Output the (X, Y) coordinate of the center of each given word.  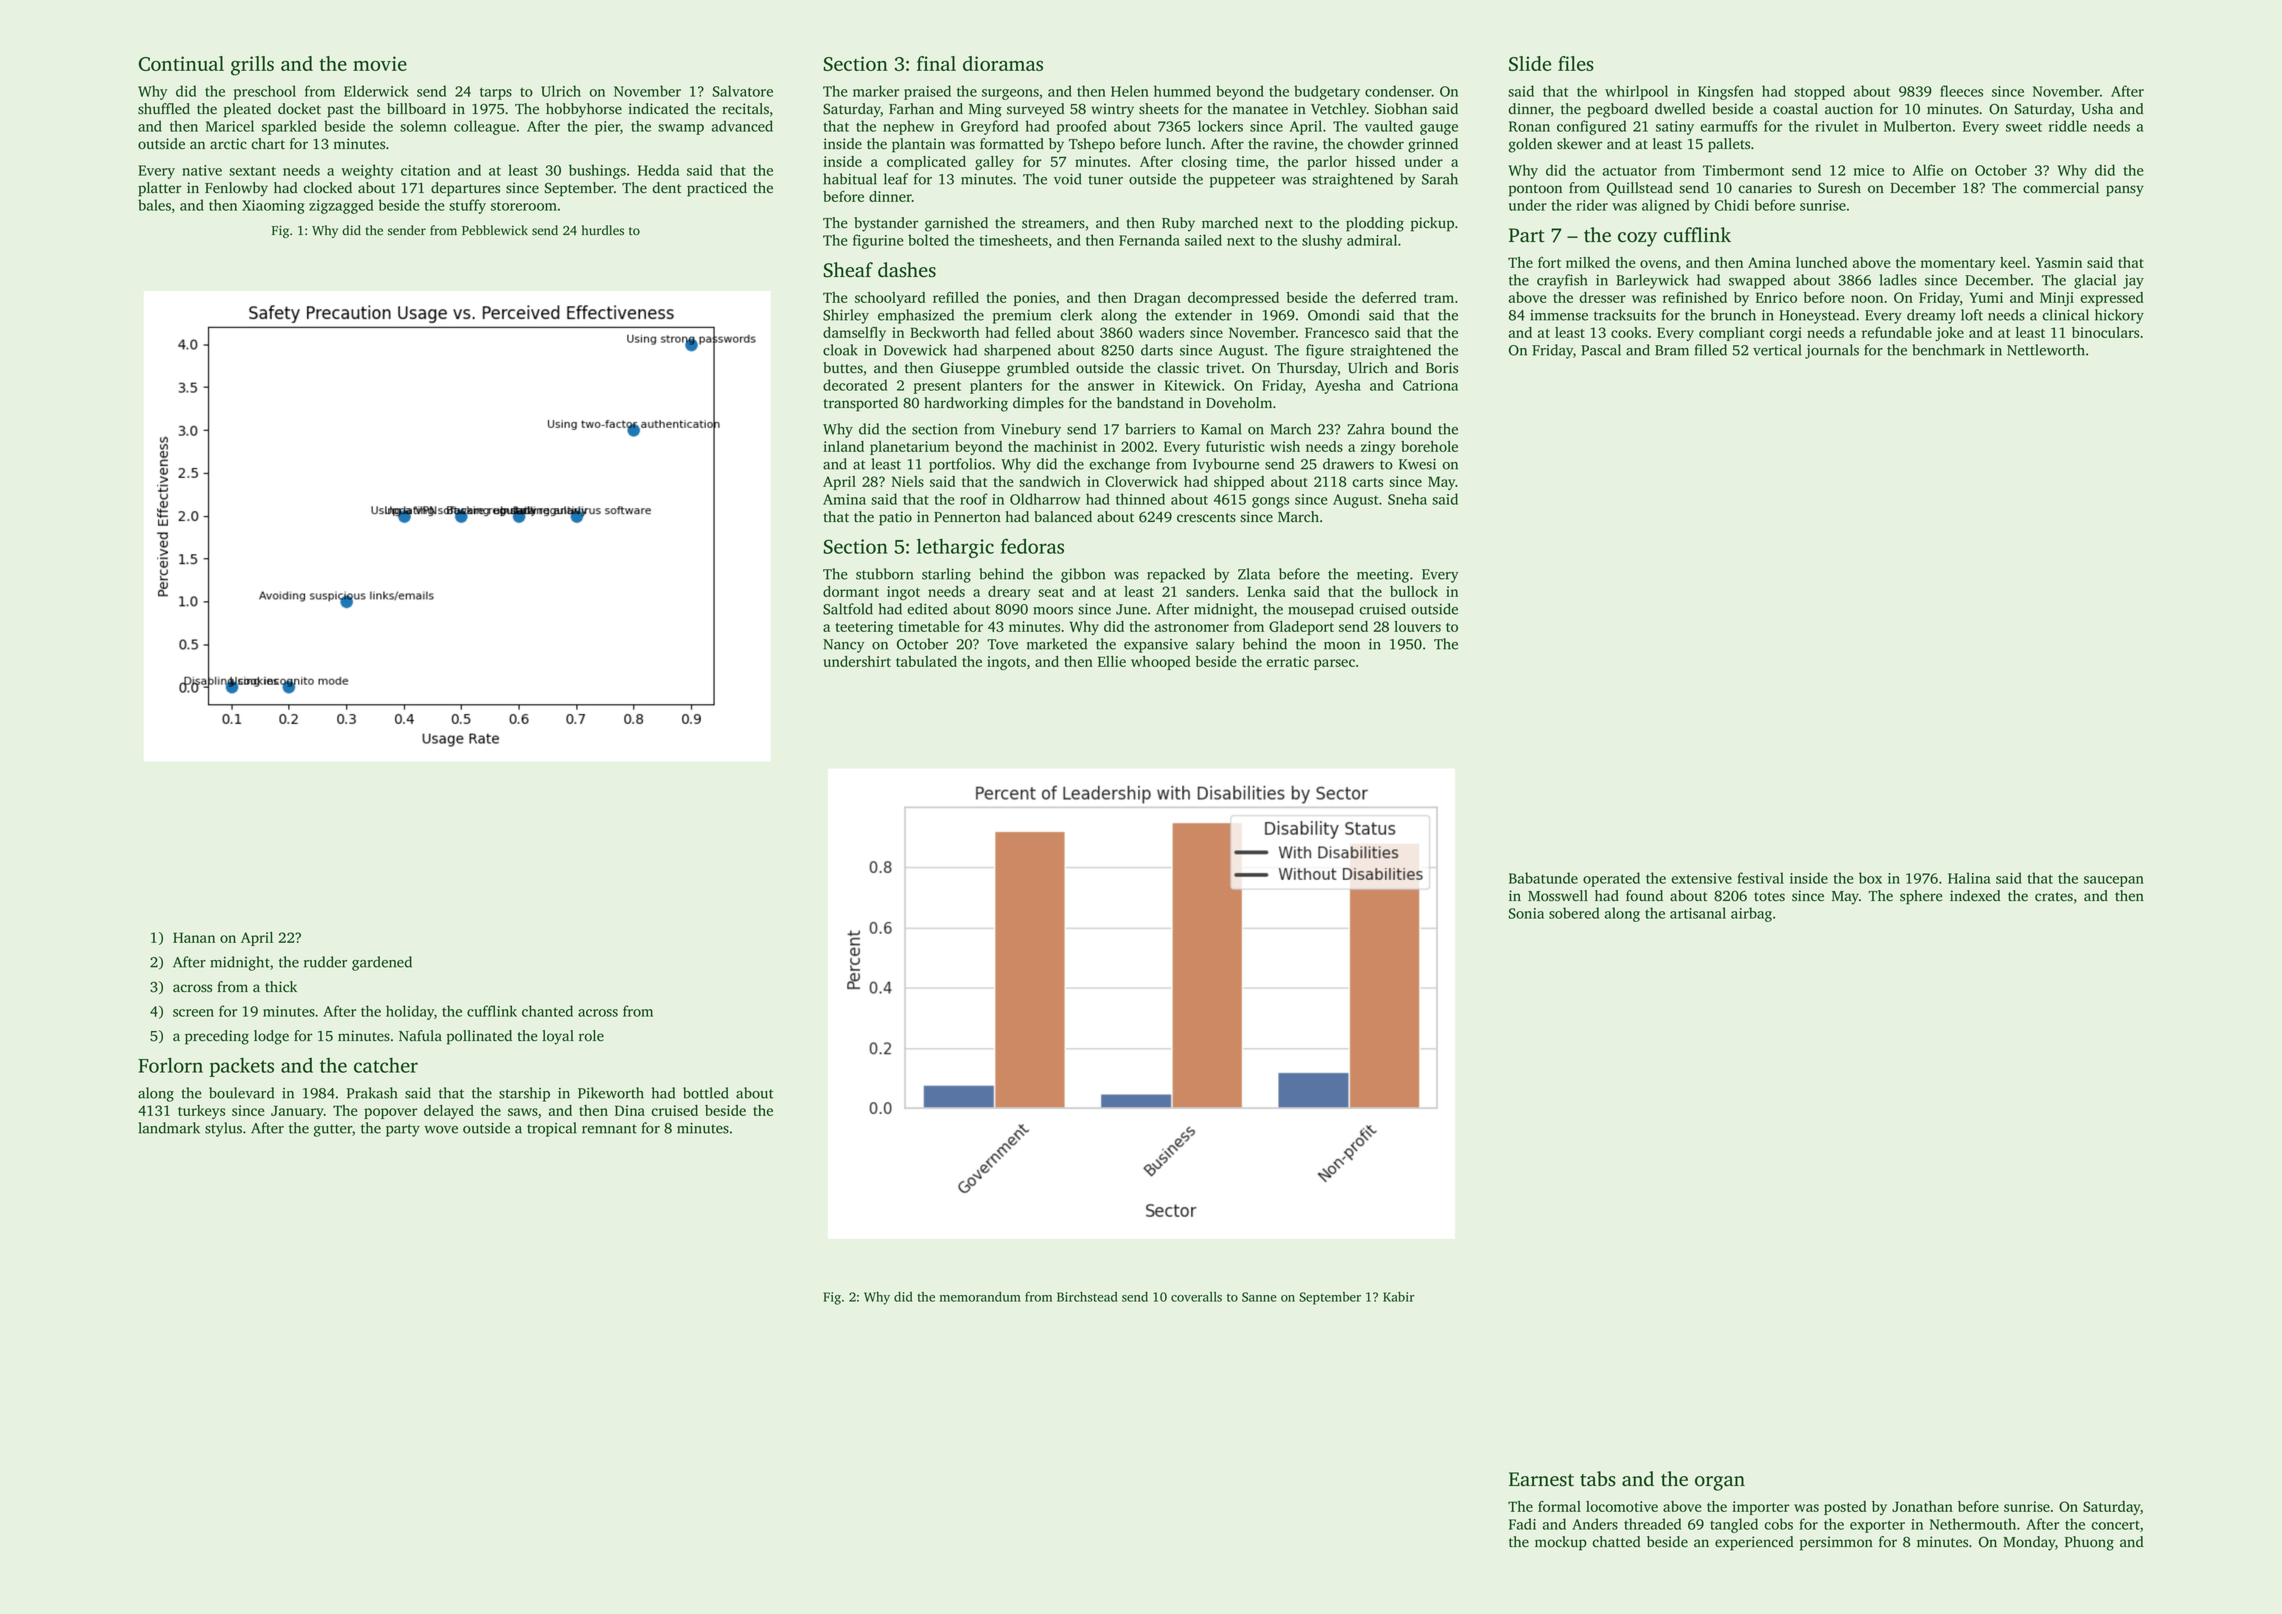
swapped (1757, 281)
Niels (908, 481)
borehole (1429, 446)
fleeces (1961, 91)
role (591, 1036)
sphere (1921, 897)
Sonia (1526, 913)
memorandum (980, 1297)
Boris (1442, 368)
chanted (547, 1011)
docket (299, 109)
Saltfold (848, 609)
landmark (169, 1128)
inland (843, 446)
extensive (1702, 878)
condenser (1398, 91)
